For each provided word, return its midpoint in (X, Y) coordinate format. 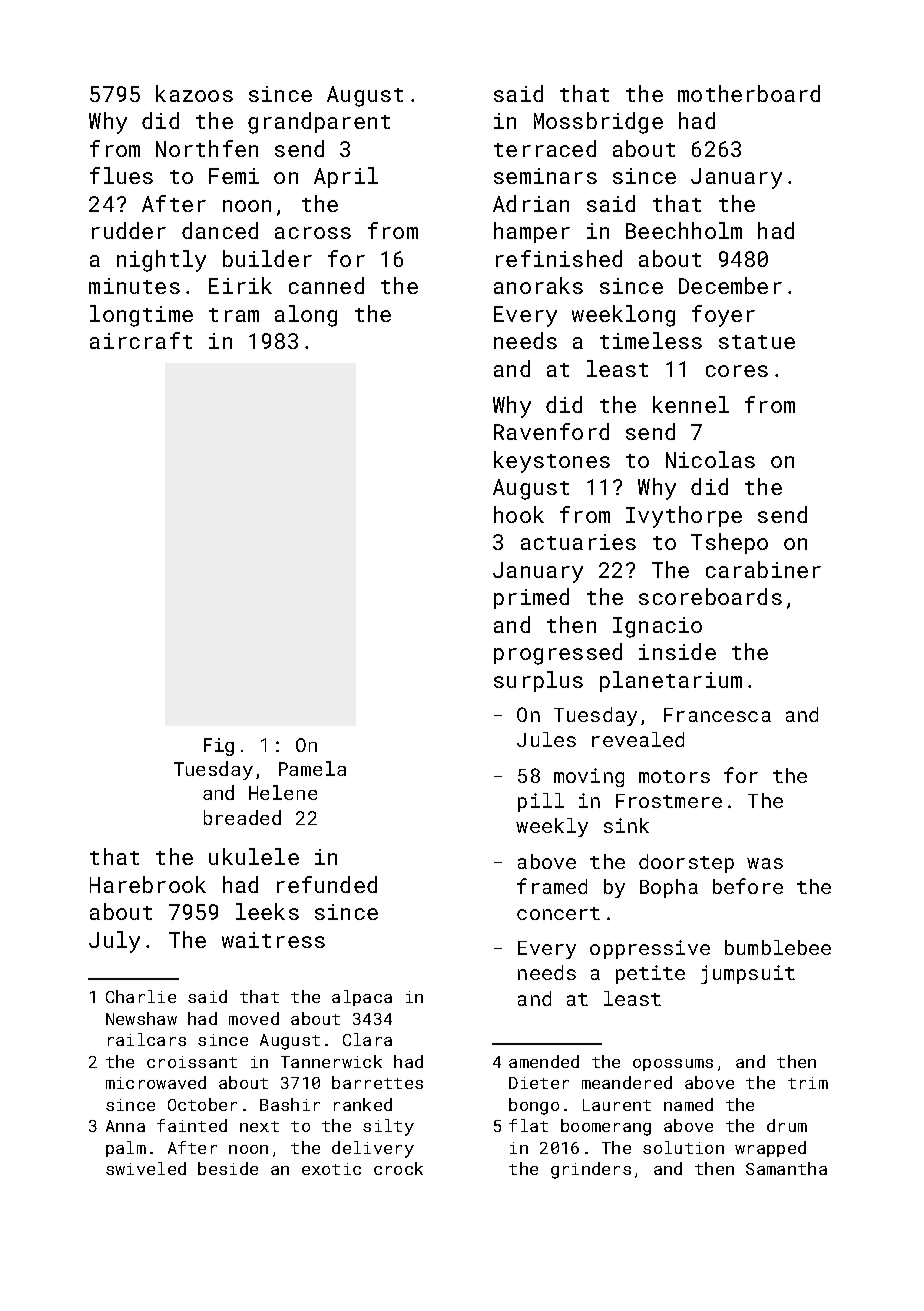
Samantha (786, 1168)
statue (757, 342)
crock (398, 1168)
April (346, 177)
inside (677, 651)
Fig (219, 747)
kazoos (194, 93)
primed (531, 598)
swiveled (146, 1168)
